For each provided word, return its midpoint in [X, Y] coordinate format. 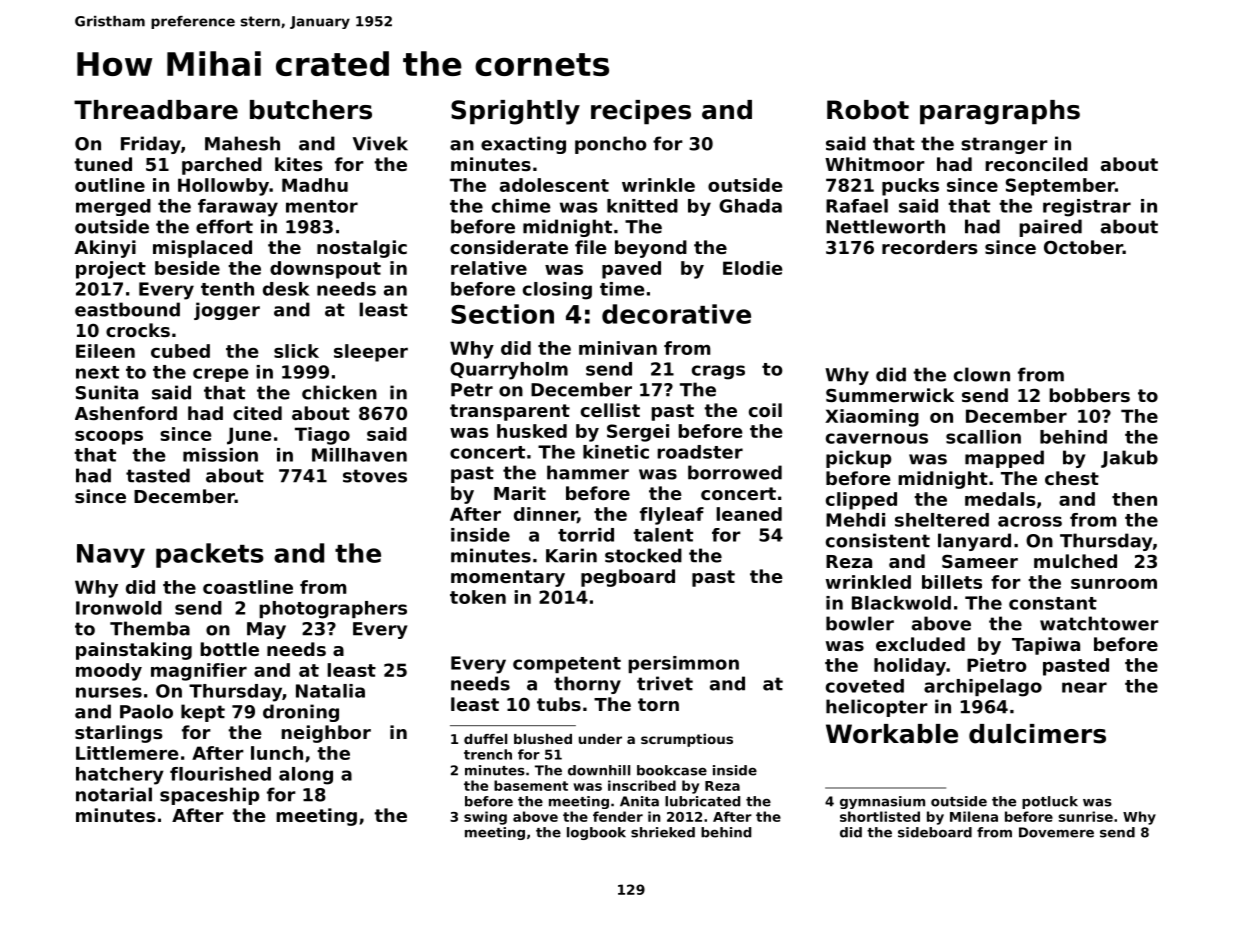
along [306, 776]
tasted [158, 475]
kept [203, 713]
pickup [858, 459]
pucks [910, 187]
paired [1050, 228]
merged [113, 207]
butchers [311, 110]
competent [567, 665]
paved [631, 270]
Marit [520, 493]
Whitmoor [875, 164]
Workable [892, 734]
